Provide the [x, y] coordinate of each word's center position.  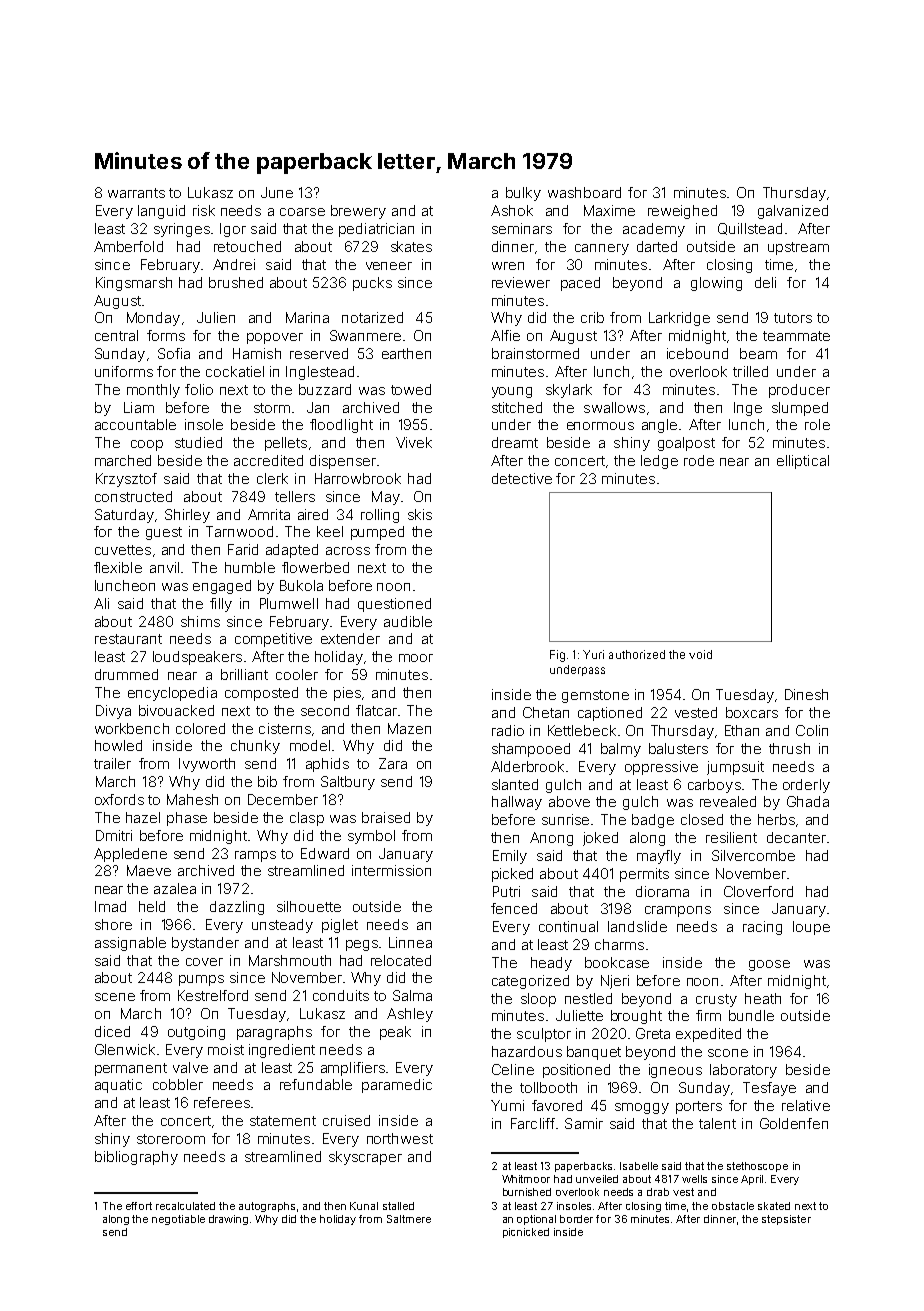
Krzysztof [126, 480]
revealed [728, 801]
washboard [584, 192]
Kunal [364, 1206]
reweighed [682, 212]
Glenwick [125, 1049]
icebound [697, 353]
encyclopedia [172, 694]
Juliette [579, 1015]
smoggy [642, 1108]
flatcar [376, 710]
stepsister [786, 1220]
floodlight [341, 426]
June [277, 192]
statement [283, 1121]
